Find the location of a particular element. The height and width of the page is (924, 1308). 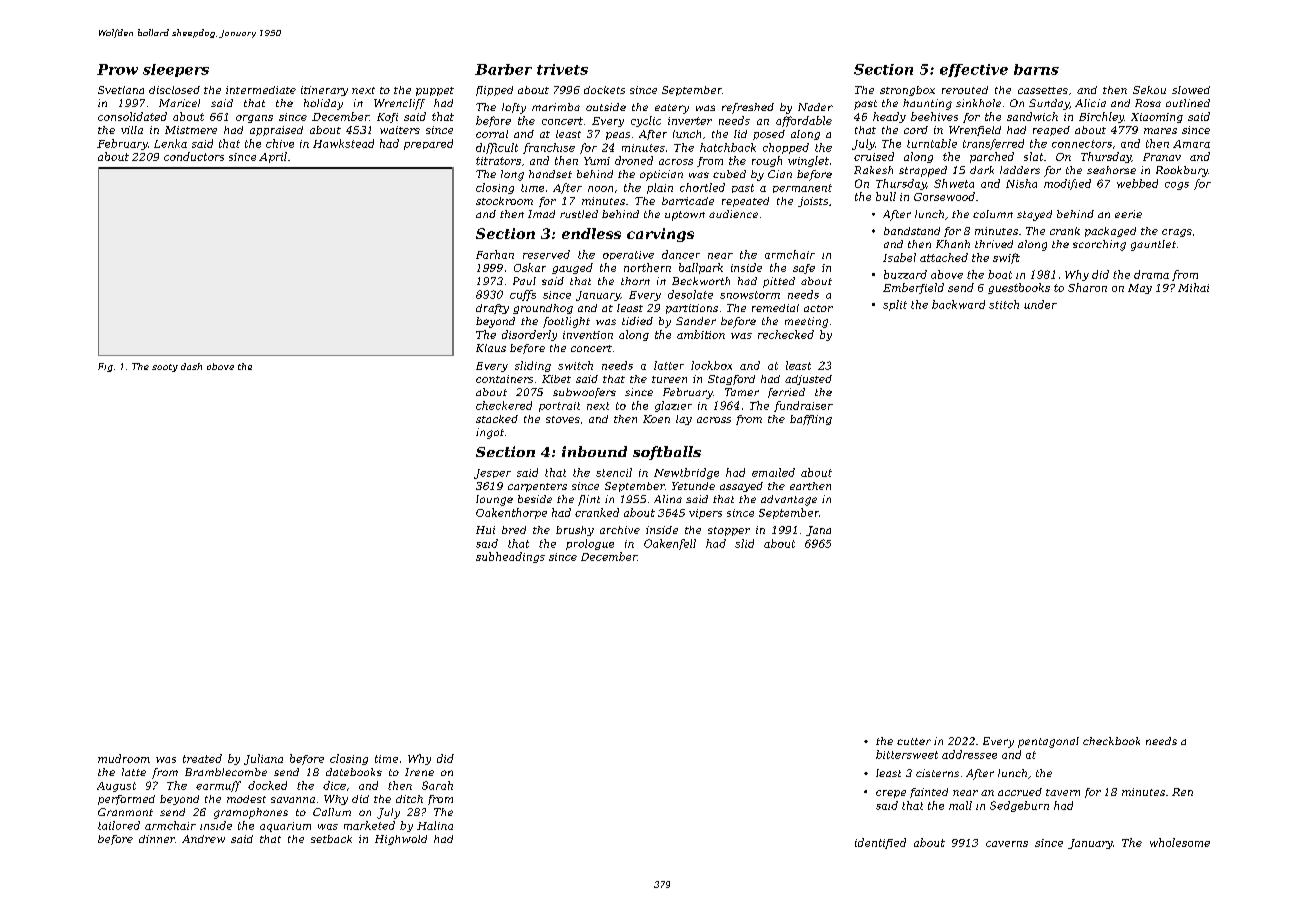

dinner is located at coordinates (157, 839).
